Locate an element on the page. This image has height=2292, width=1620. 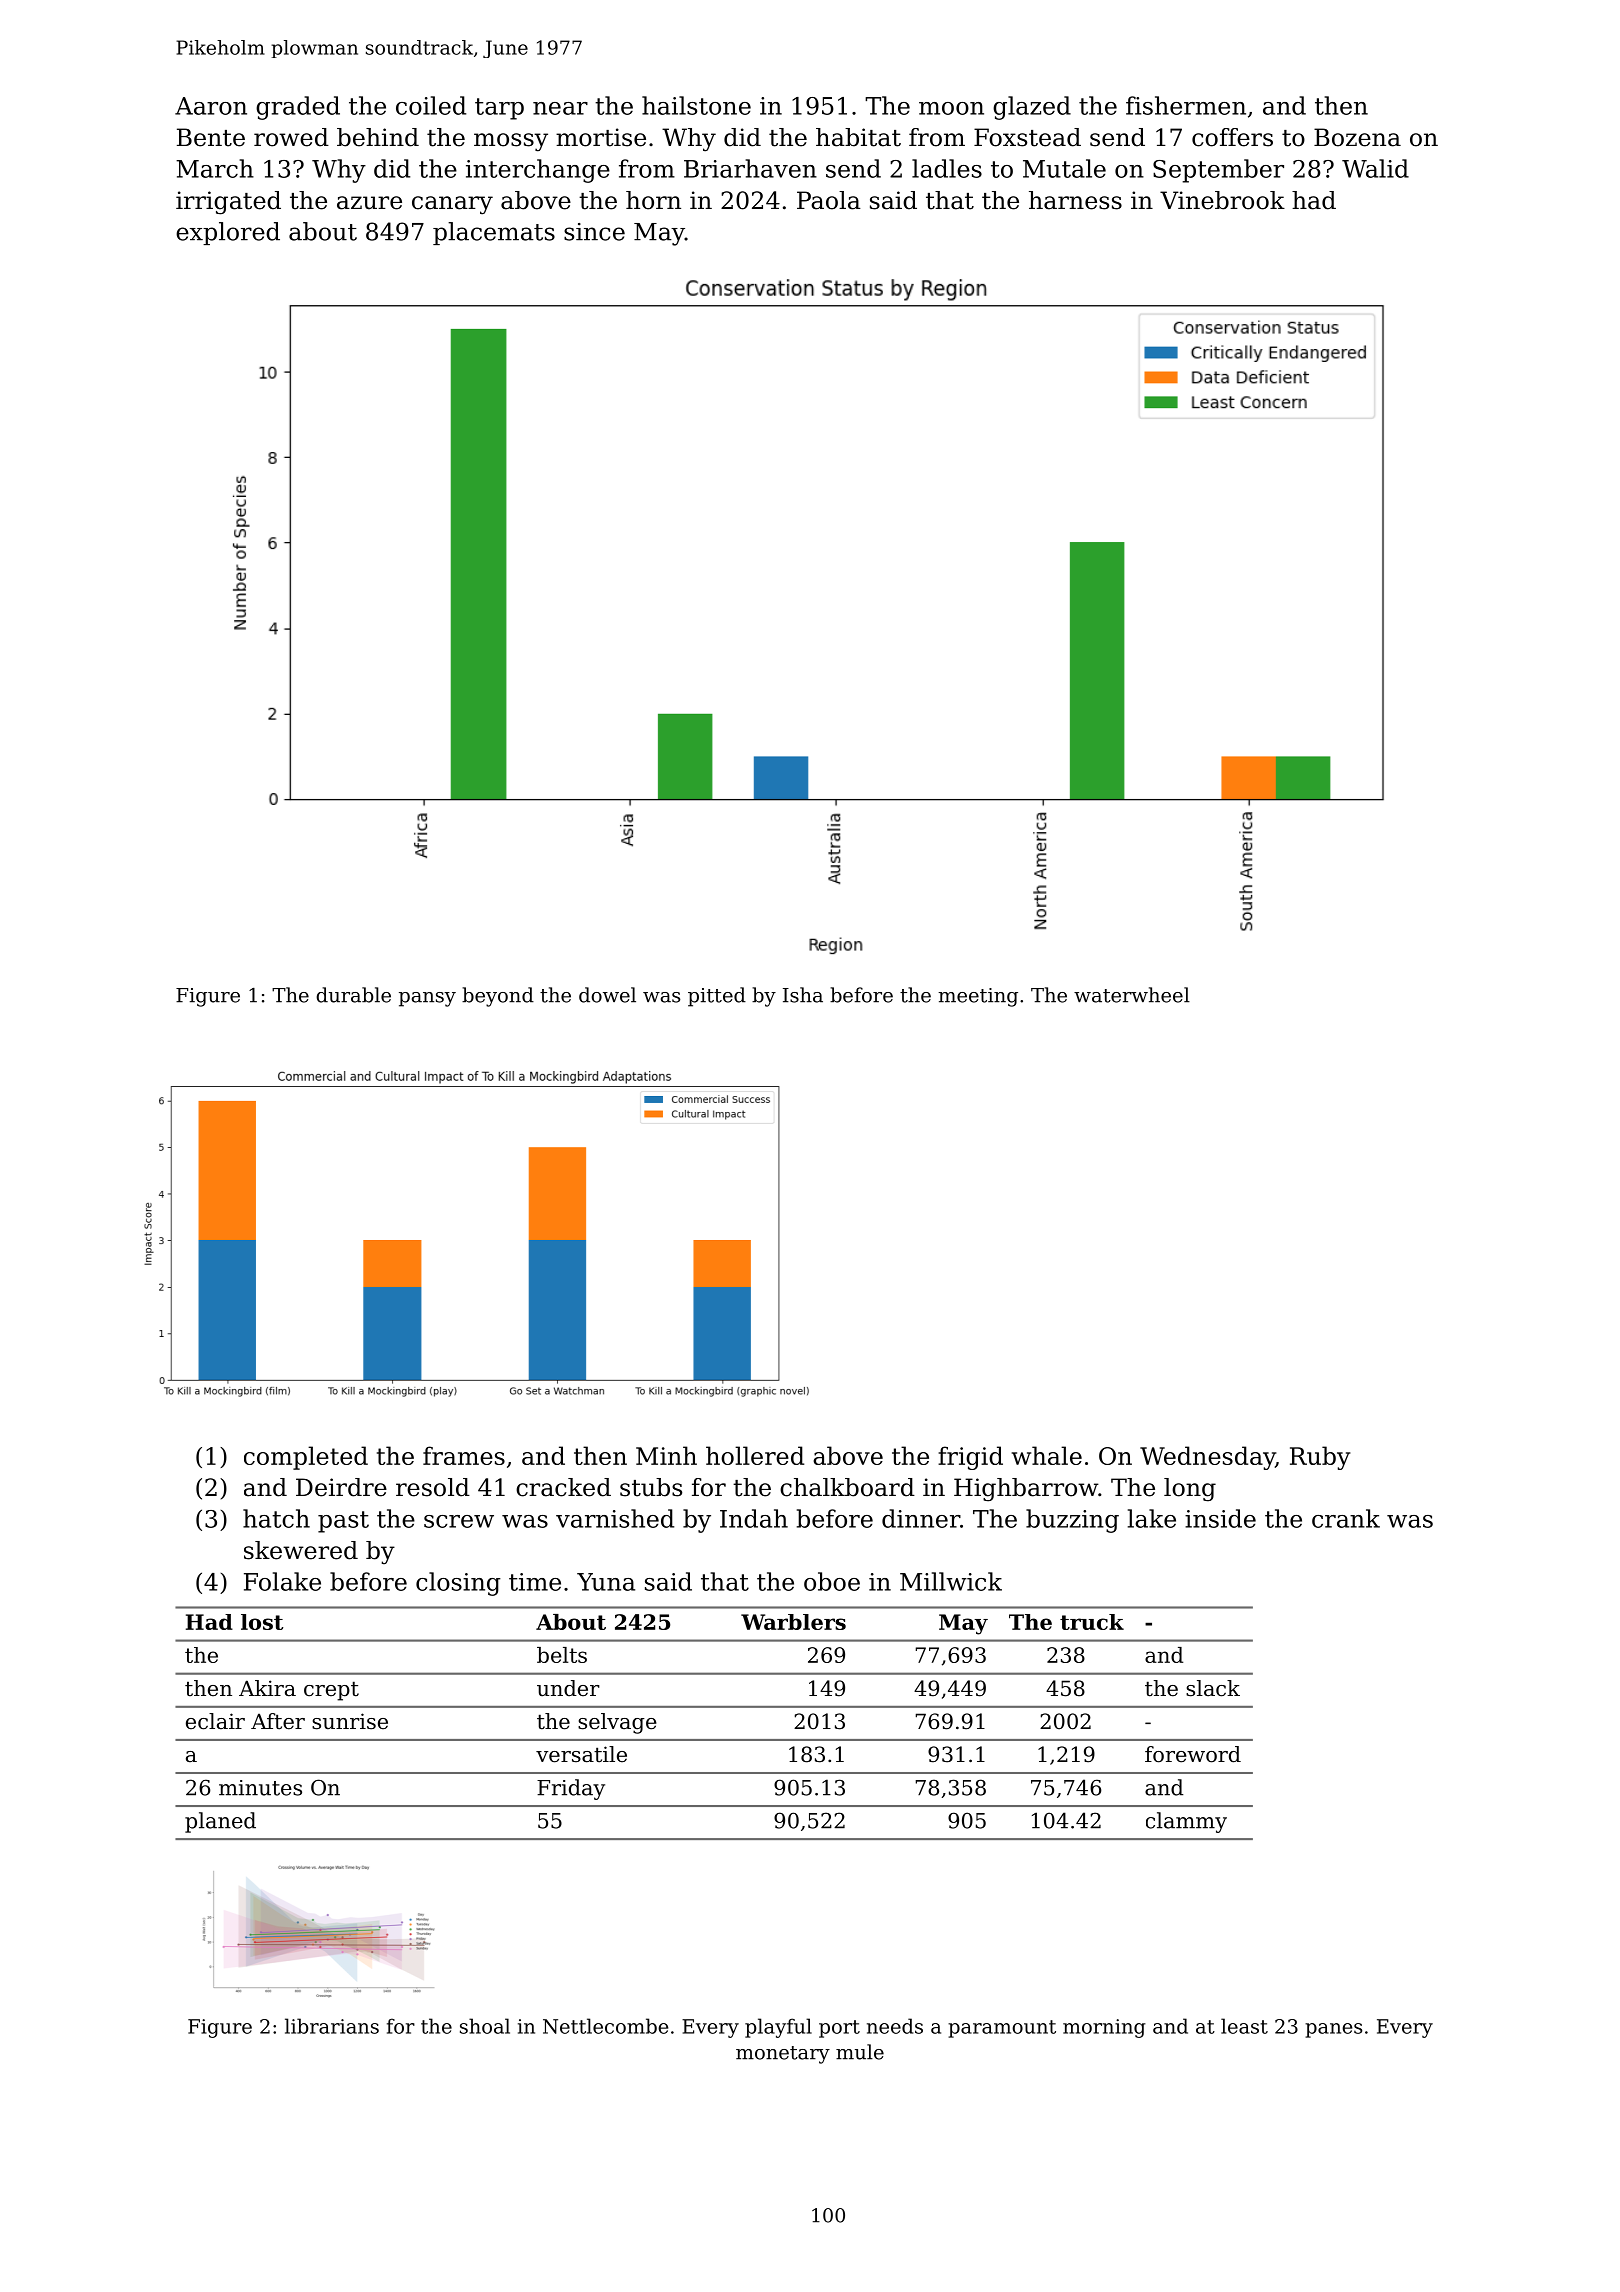
explored is located at coordinates (228, 233).
